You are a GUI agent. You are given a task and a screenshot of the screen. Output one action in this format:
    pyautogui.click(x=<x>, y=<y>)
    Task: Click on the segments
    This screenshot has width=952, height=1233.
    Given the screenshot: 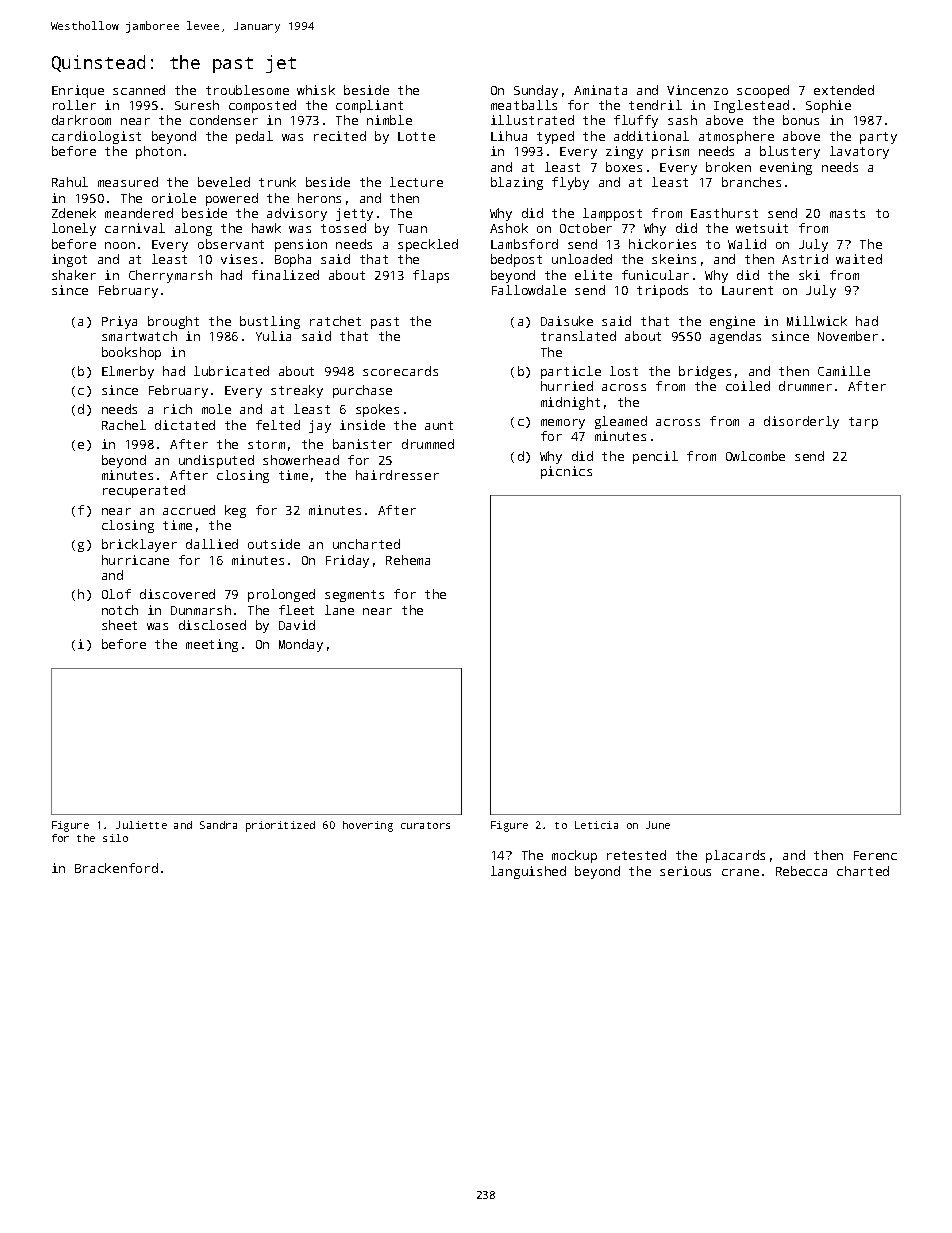 What is the action you would take?
    pyautogui.click(x=354, y=596)
